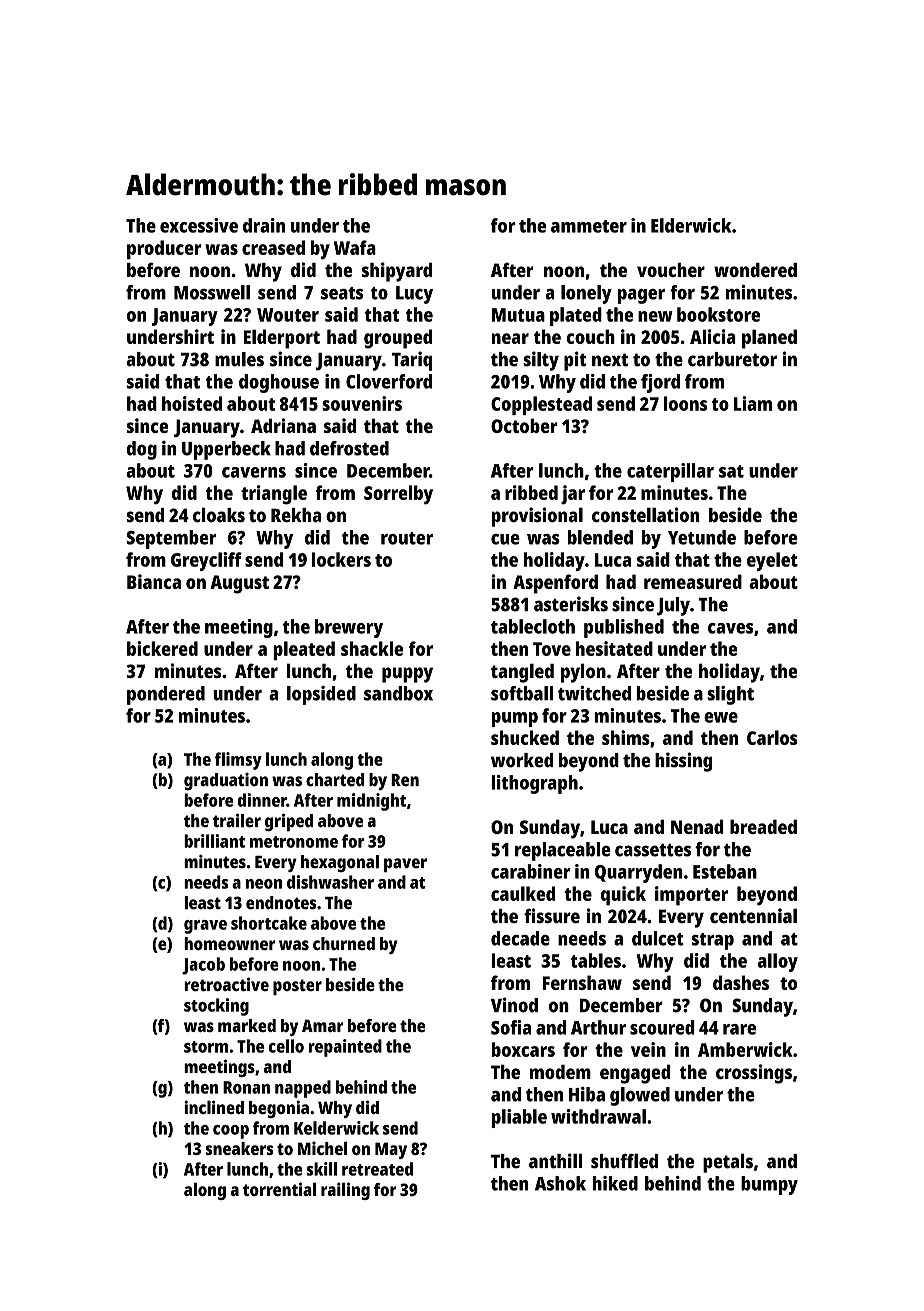 The height and width of the screenshot is (1311, 924). I want to click on crossings, so click(754, 1074).
